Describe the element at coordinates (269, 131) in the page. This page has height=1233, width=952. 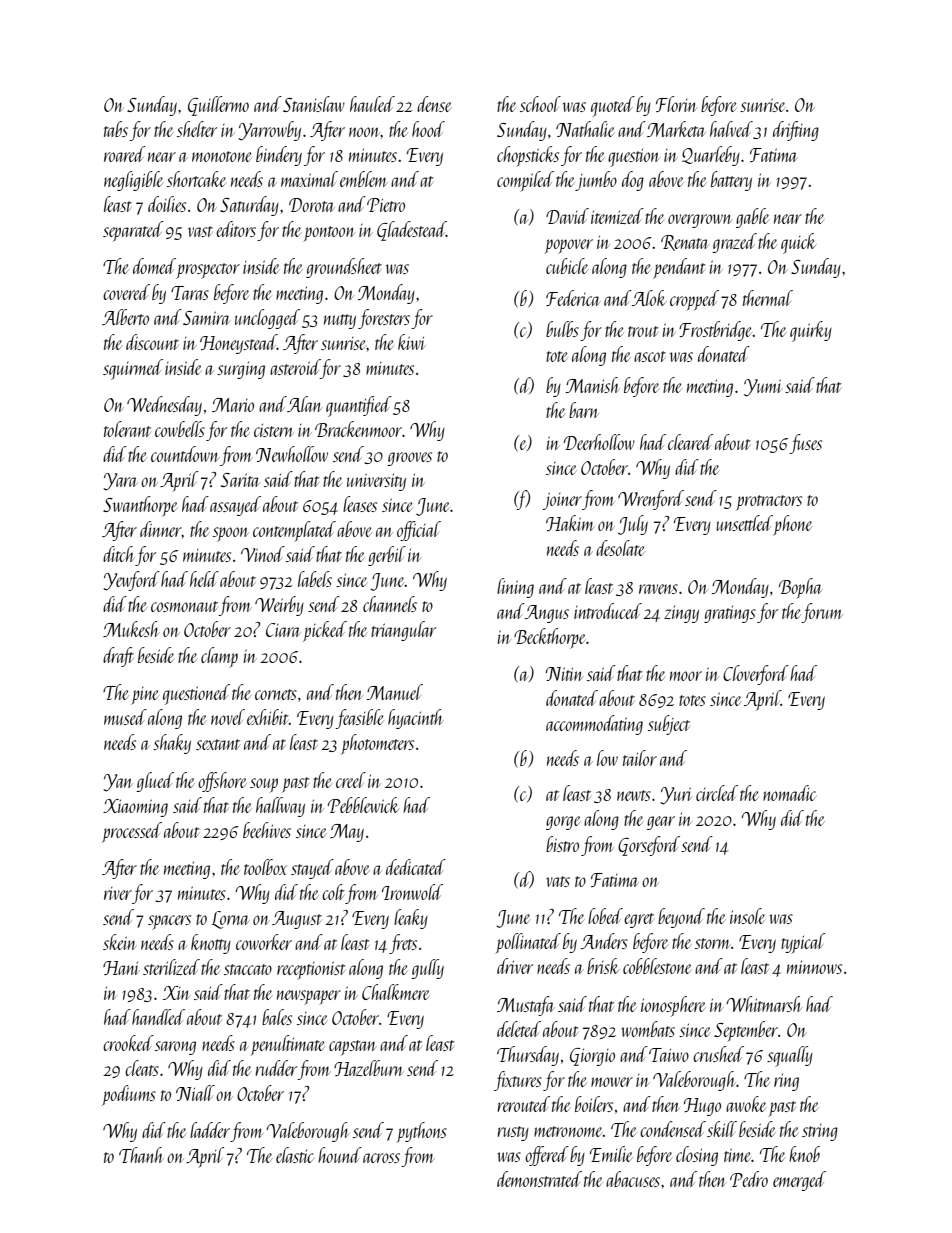
I see `Yarrowby` at that location.
